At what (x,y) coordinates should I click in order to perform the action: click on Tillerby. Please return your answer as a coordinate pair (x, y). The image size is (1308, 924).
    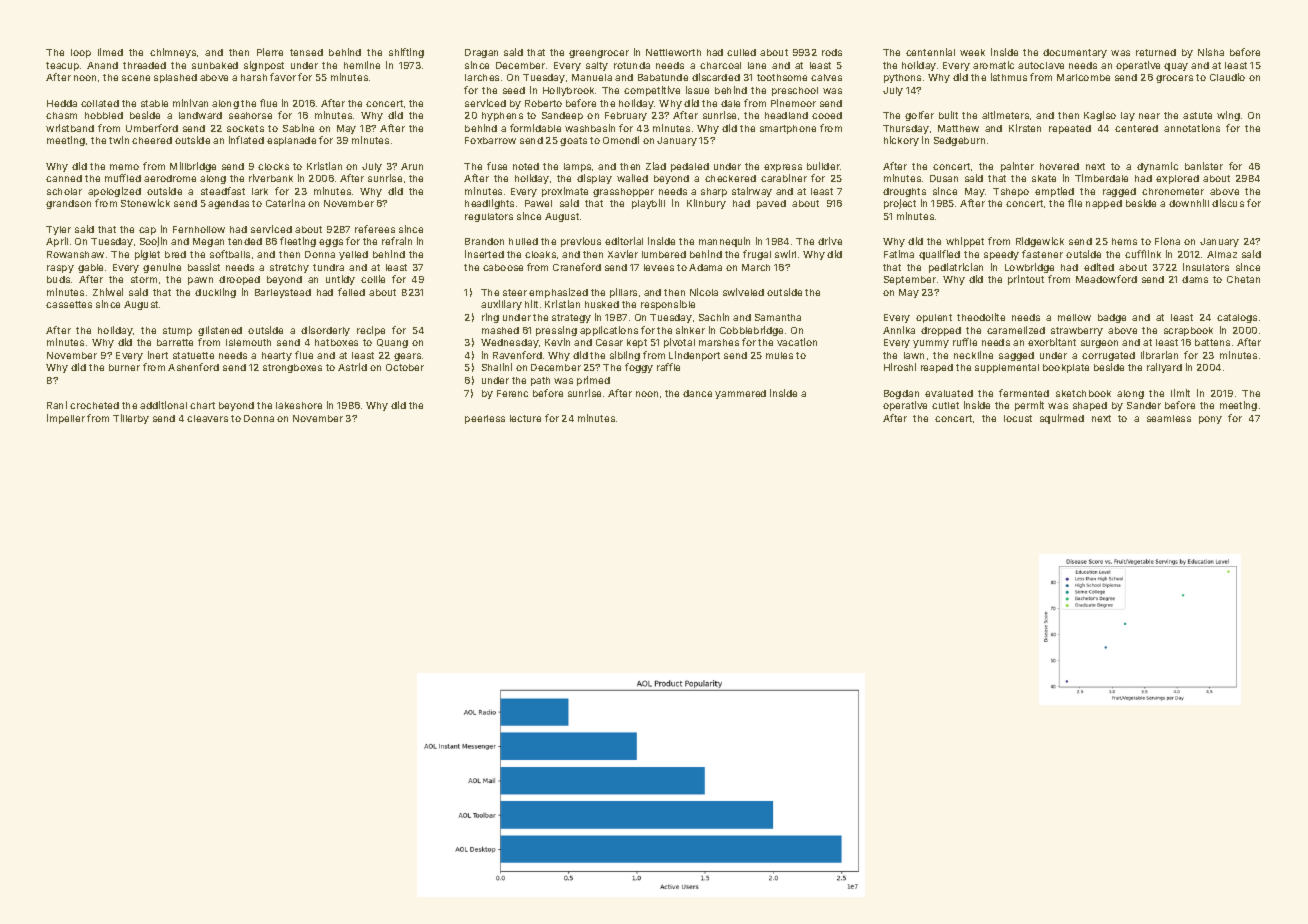
    Looking at the image, I should click on (131, 419).
